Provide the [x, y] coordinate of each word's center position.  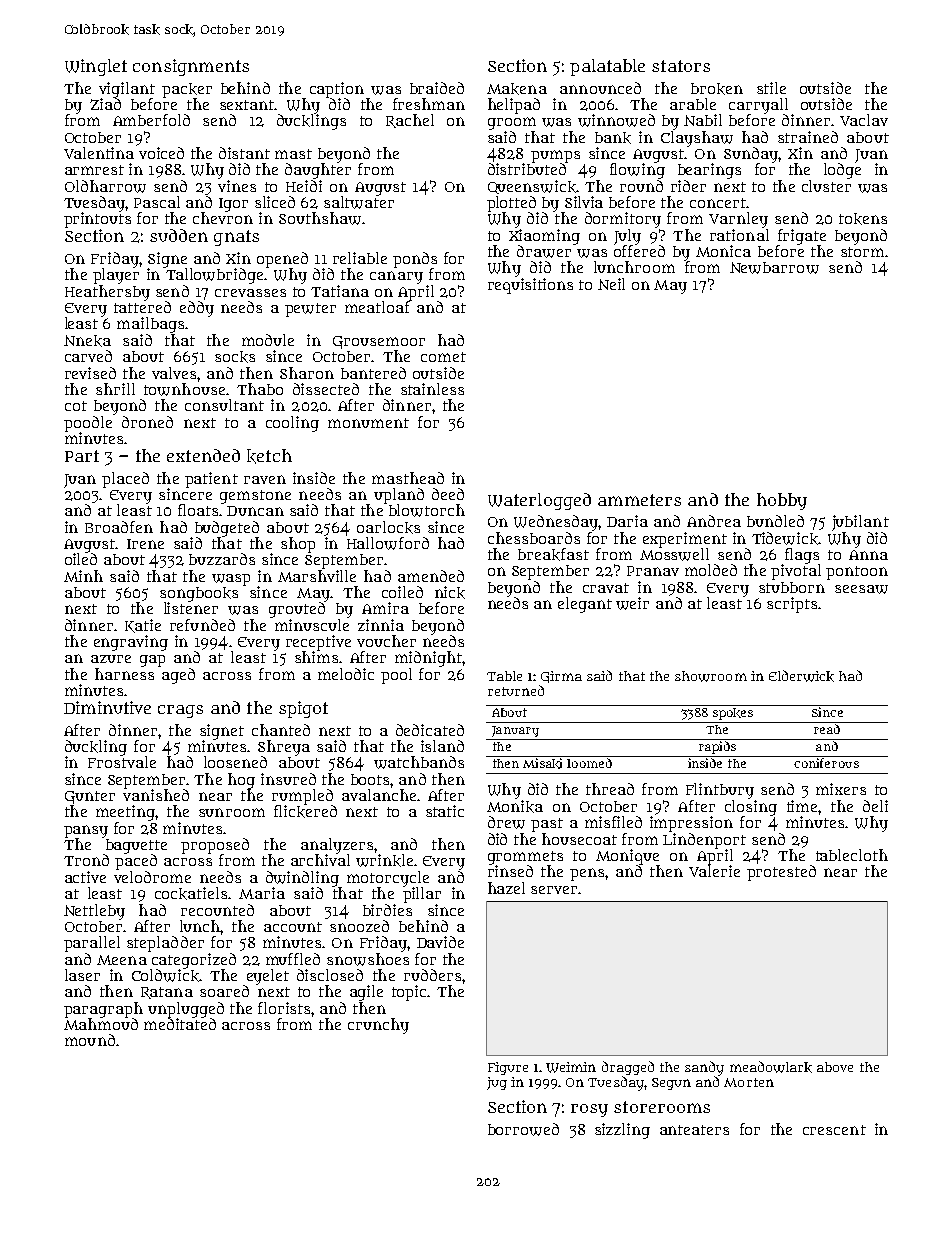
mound [90, 1040]
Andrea [714, 521]
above [835, 1067]
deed [448, 494]
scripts [792, 605]
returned [516, 690]
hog [241, 781]
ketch [269, 456]
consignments [191, 67]
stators [681, 66]
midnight [428, 659]
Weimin [571, 1067]
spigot [303, 709]
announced [600, 88]
